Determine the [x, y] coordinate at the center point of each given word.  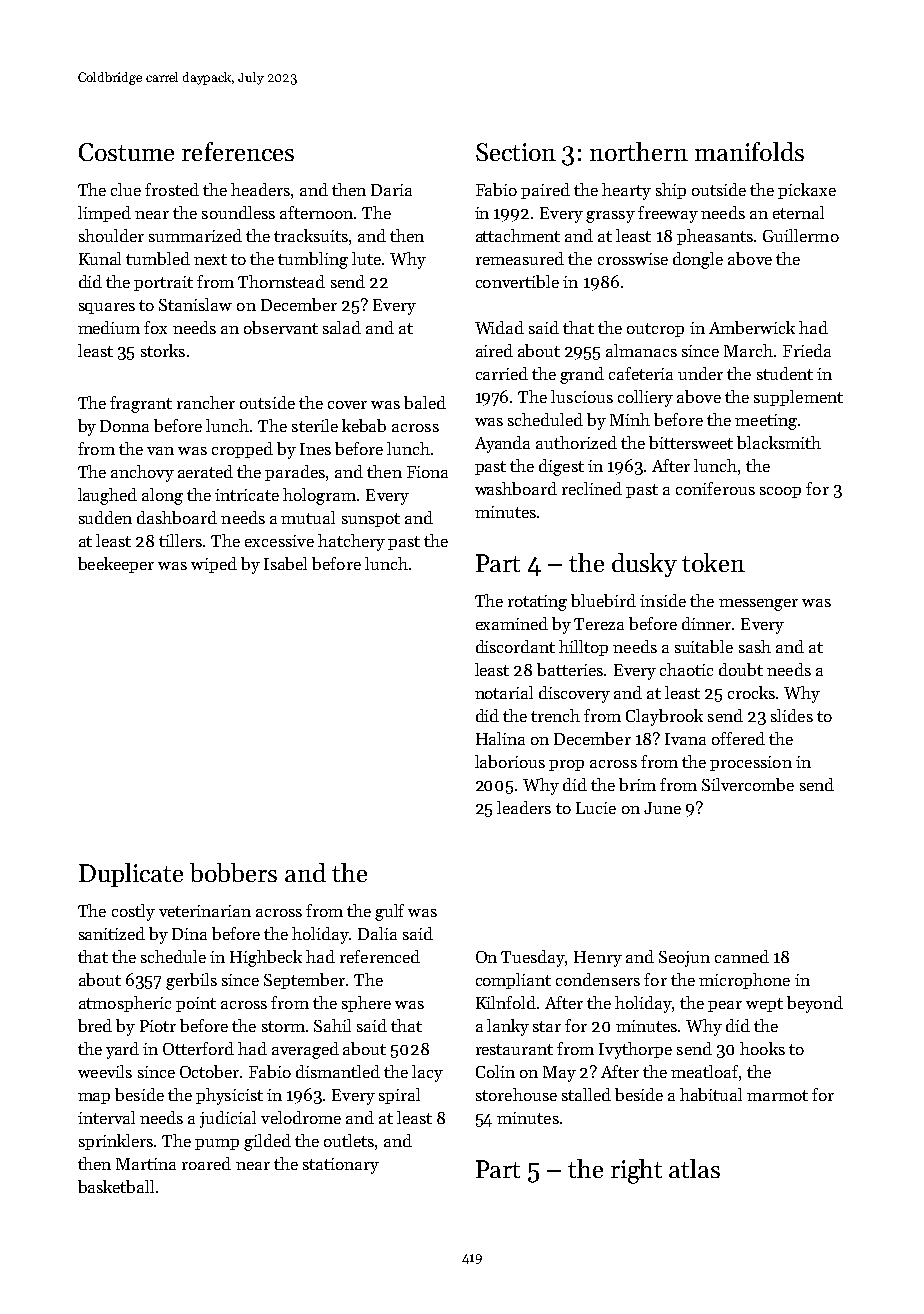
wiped [214, 565]
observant [281, 327]
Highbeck [266, 958]
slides [792, 715]
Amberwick [752, 327]
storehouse [516, 1094]
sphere [366, 1004]
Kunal [100, 258]
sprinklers [116, 1142]
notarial [504, 692]
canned [742, 956]
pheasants [715, 237]
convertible [517, 281]
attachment [518, 235]
